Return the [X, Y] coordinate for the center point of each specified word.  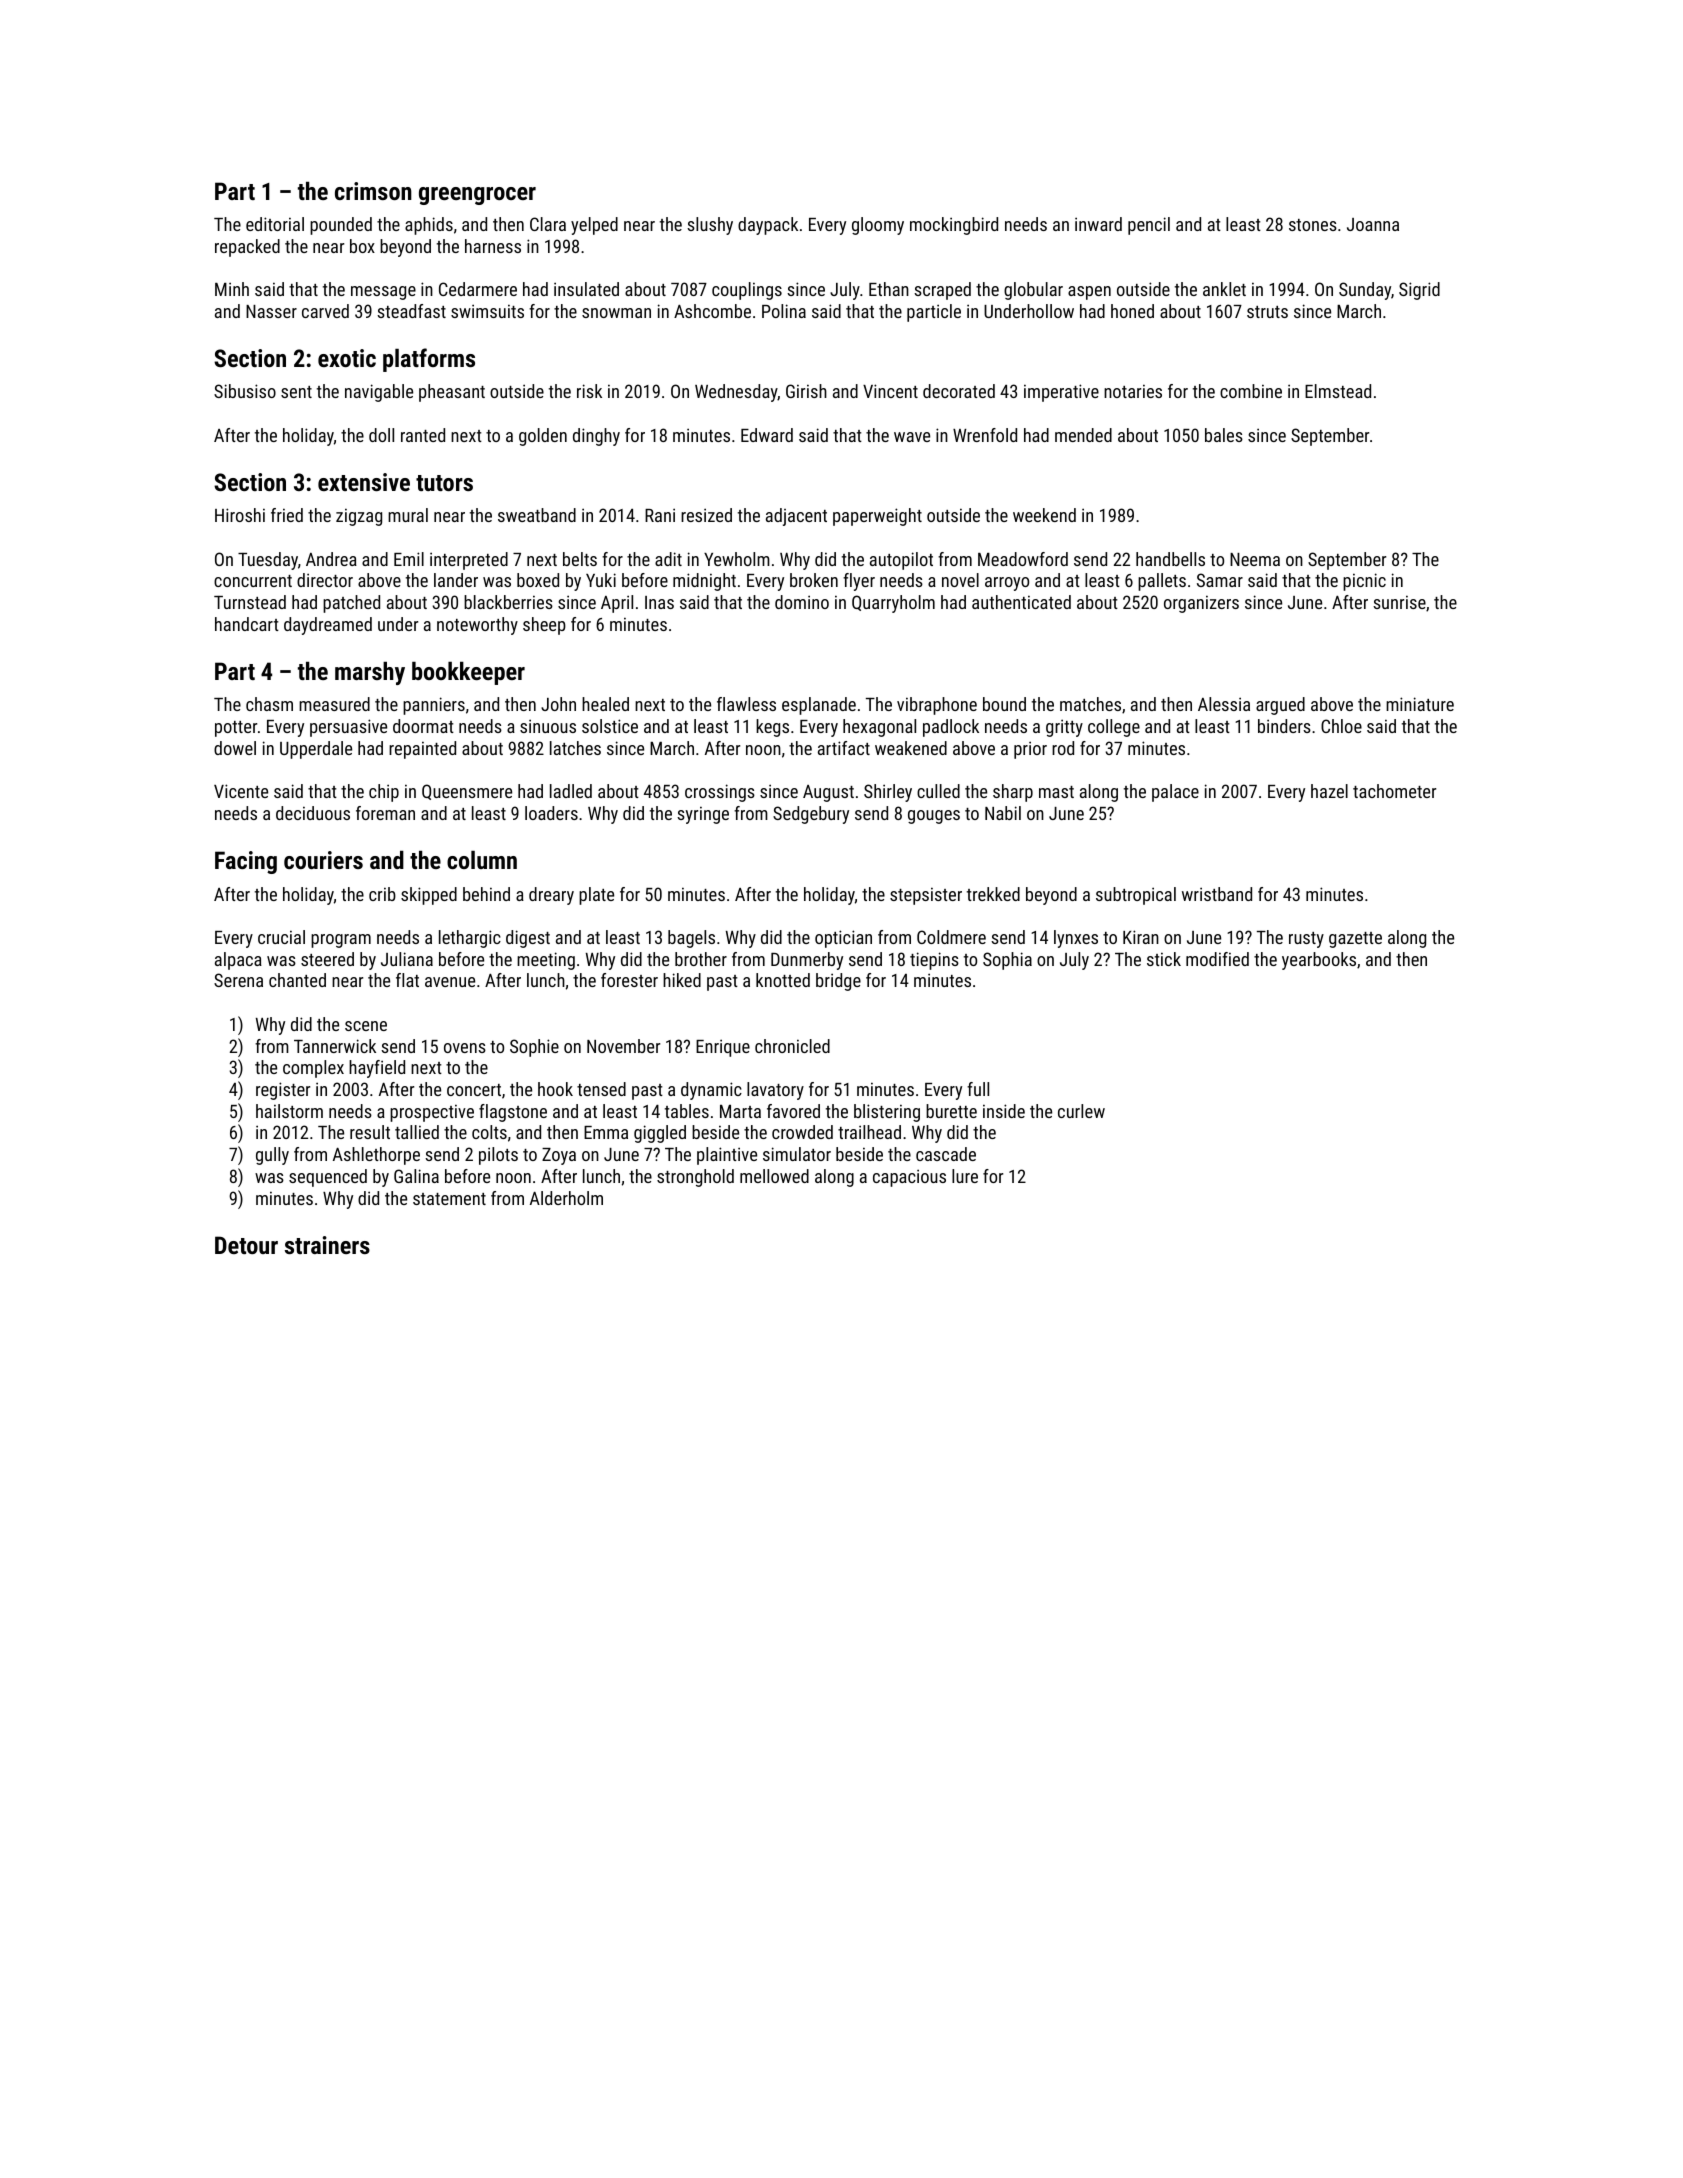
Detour [246, 1245]
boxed [538, 580]
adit [668, 559]
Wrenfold [985, 435]
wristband [1217, 894]
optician [843, 939]
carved [325, 311]
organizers [1201, 604]
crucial [281, 937]
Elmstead [1338, 391]
